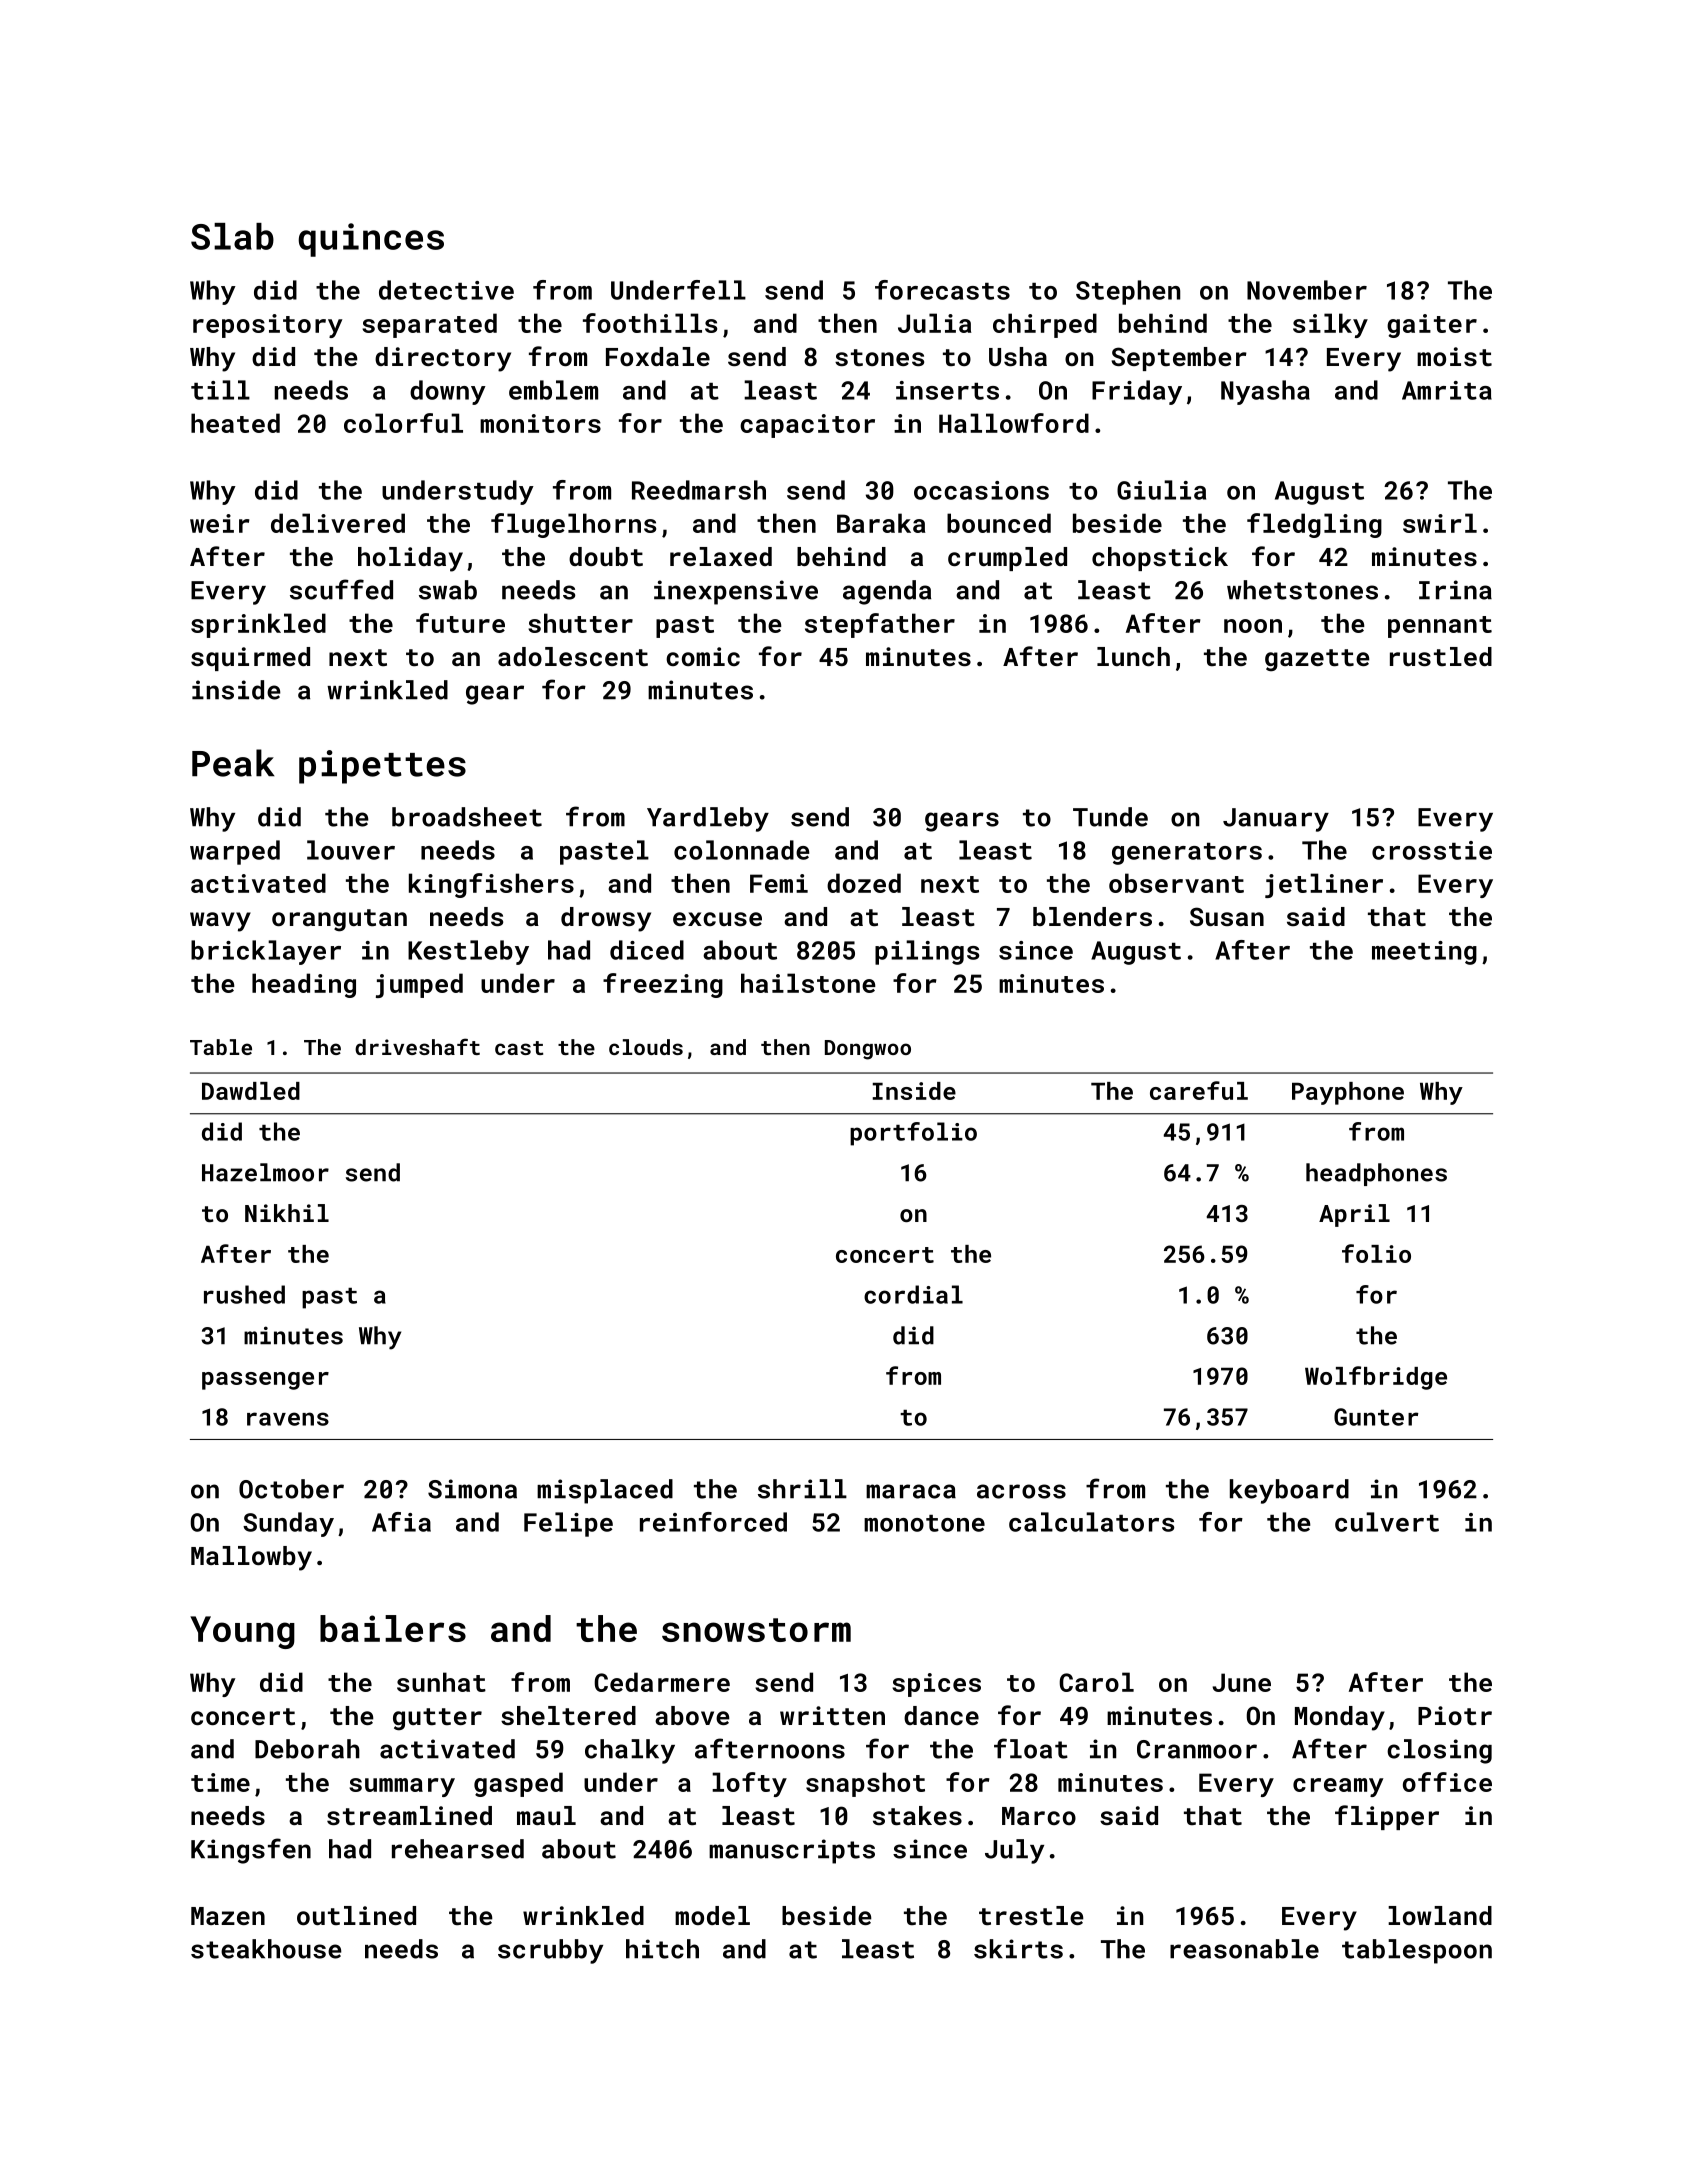 Image resolution: width=1683 pixels, height=2178 pixels. Describe the element at coordinates (1317, 660) in the document. I see `gazette` at that location.
